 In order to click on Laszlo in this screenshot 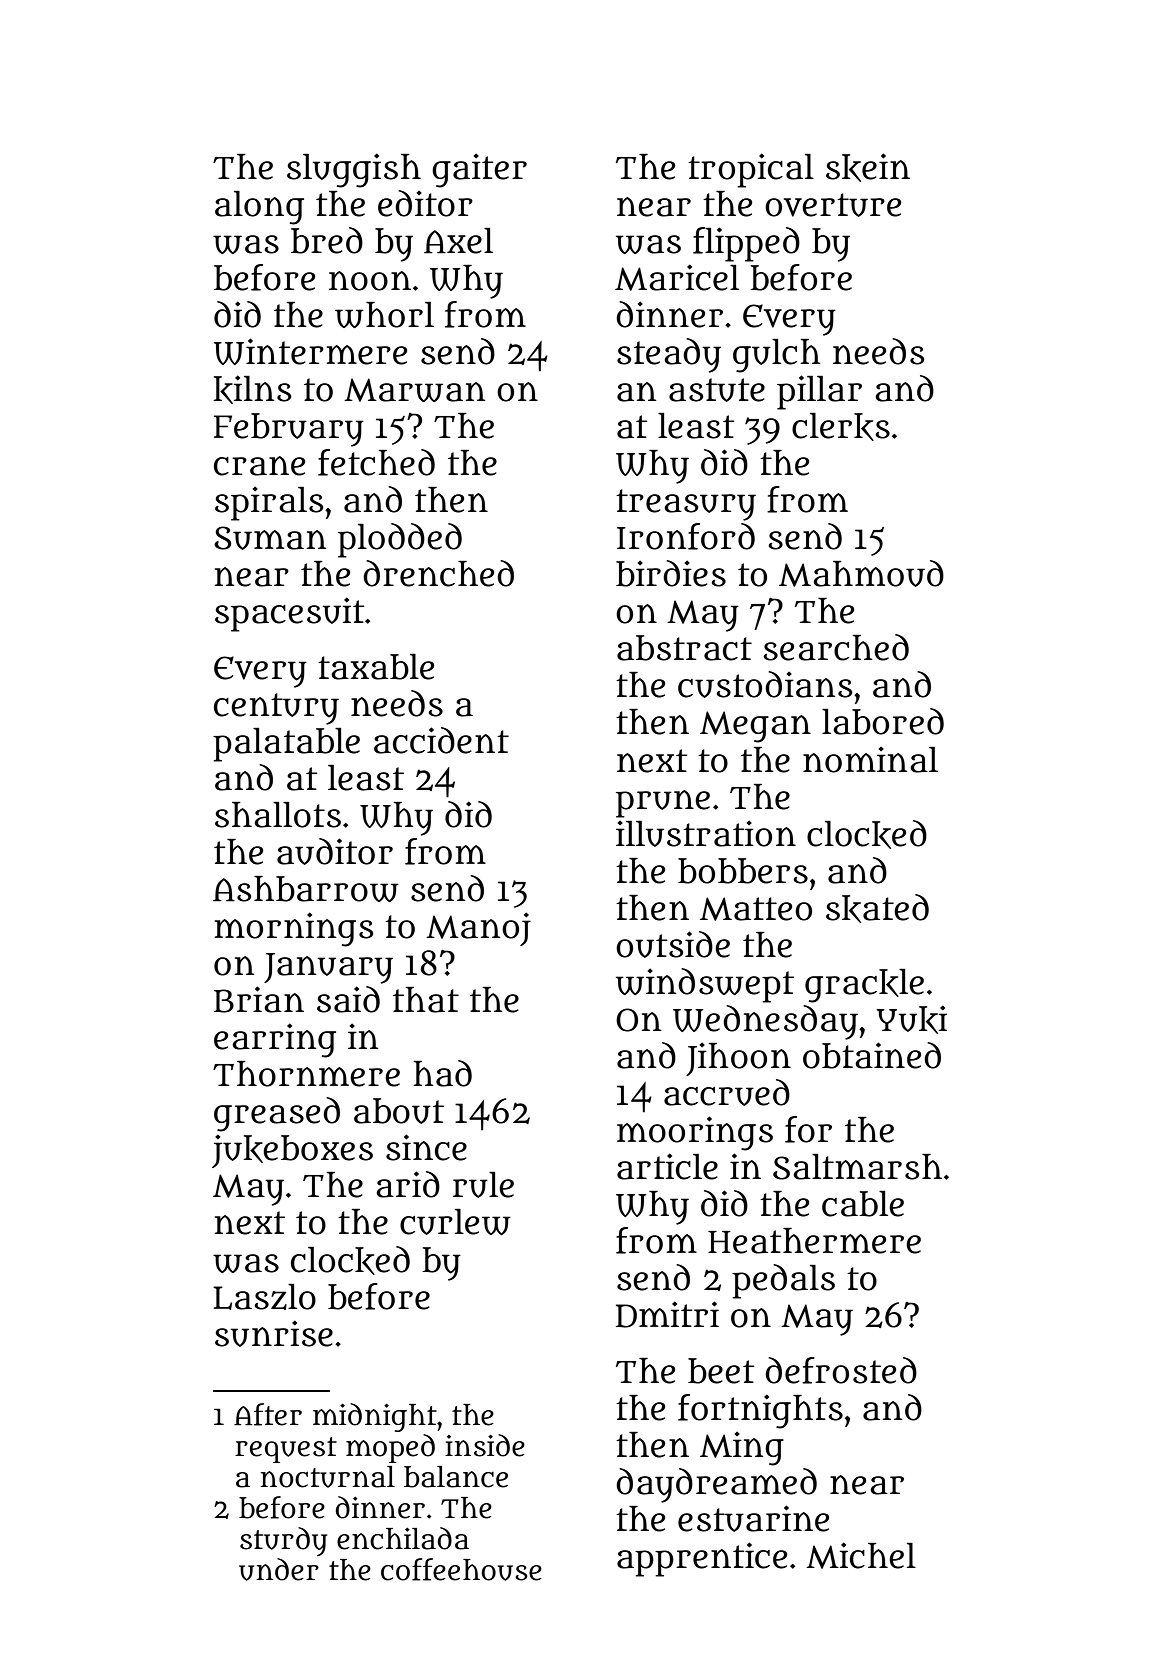, I will do `click(264, 1297)`.
